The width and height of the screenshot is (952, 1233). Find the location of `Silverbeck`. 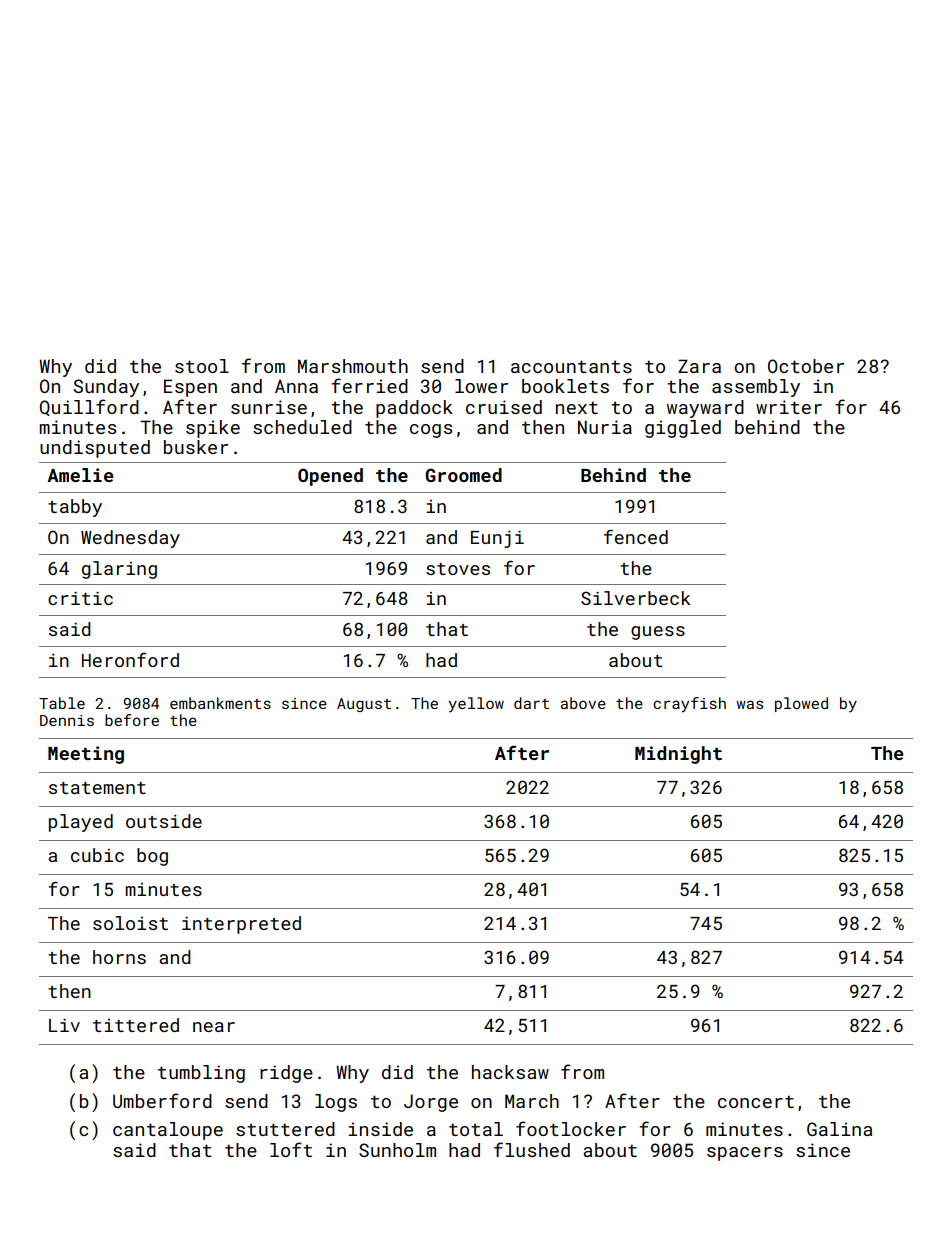

Silverbeck is located at coordinates (636, 598).
